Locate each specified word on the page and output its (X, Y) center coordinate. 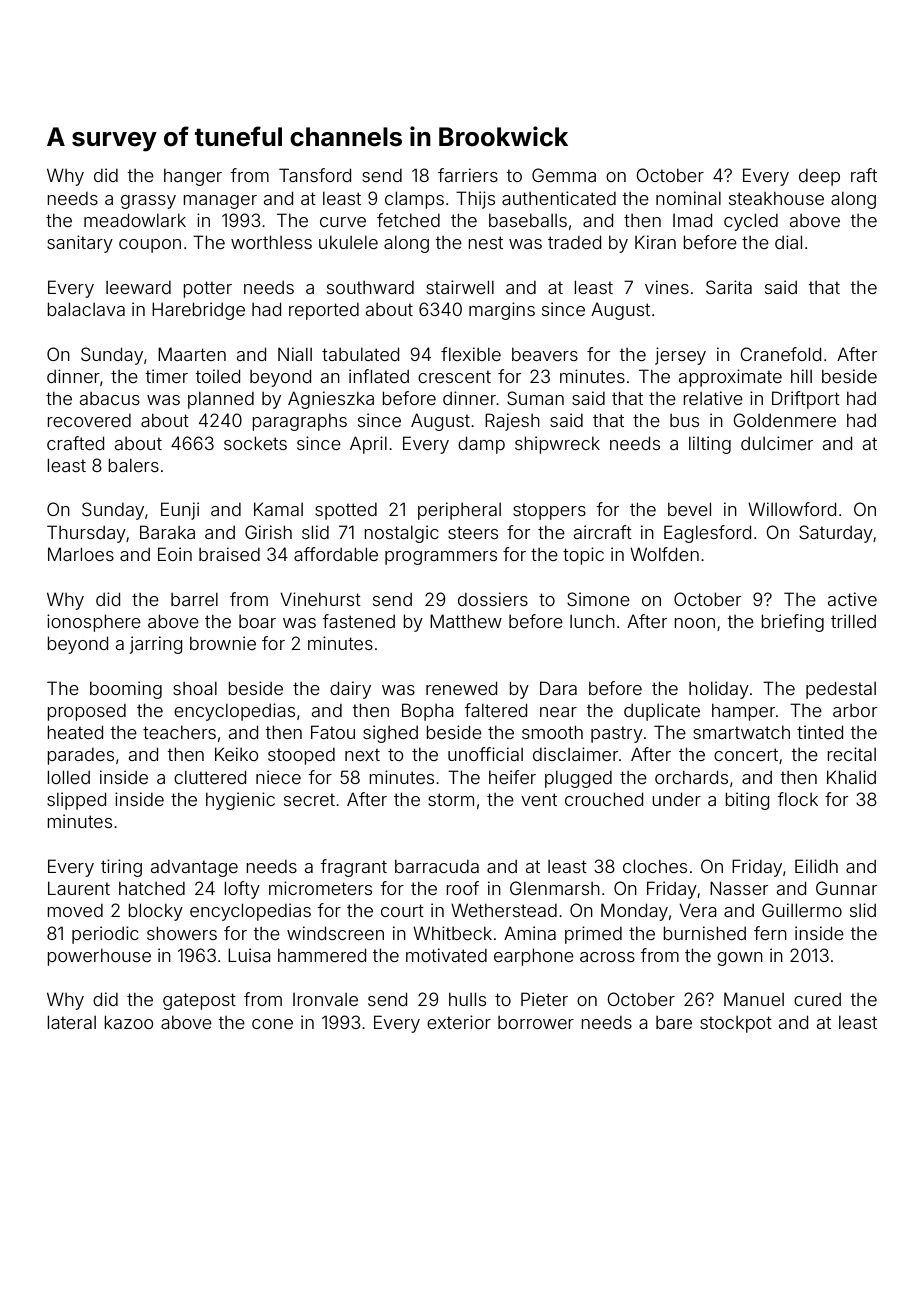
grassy (148, 202)
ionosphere (94, 623)
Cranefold (780, 354)
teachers (179, 732)
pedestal (841, 690)
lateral (71, 1022)
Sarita (729, 287)
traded (574, 242)
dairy (350, 690)
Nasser (739, 888)
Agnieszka (331, 400)
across (607, 957)
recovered (89, 420)
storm (451, 799)
